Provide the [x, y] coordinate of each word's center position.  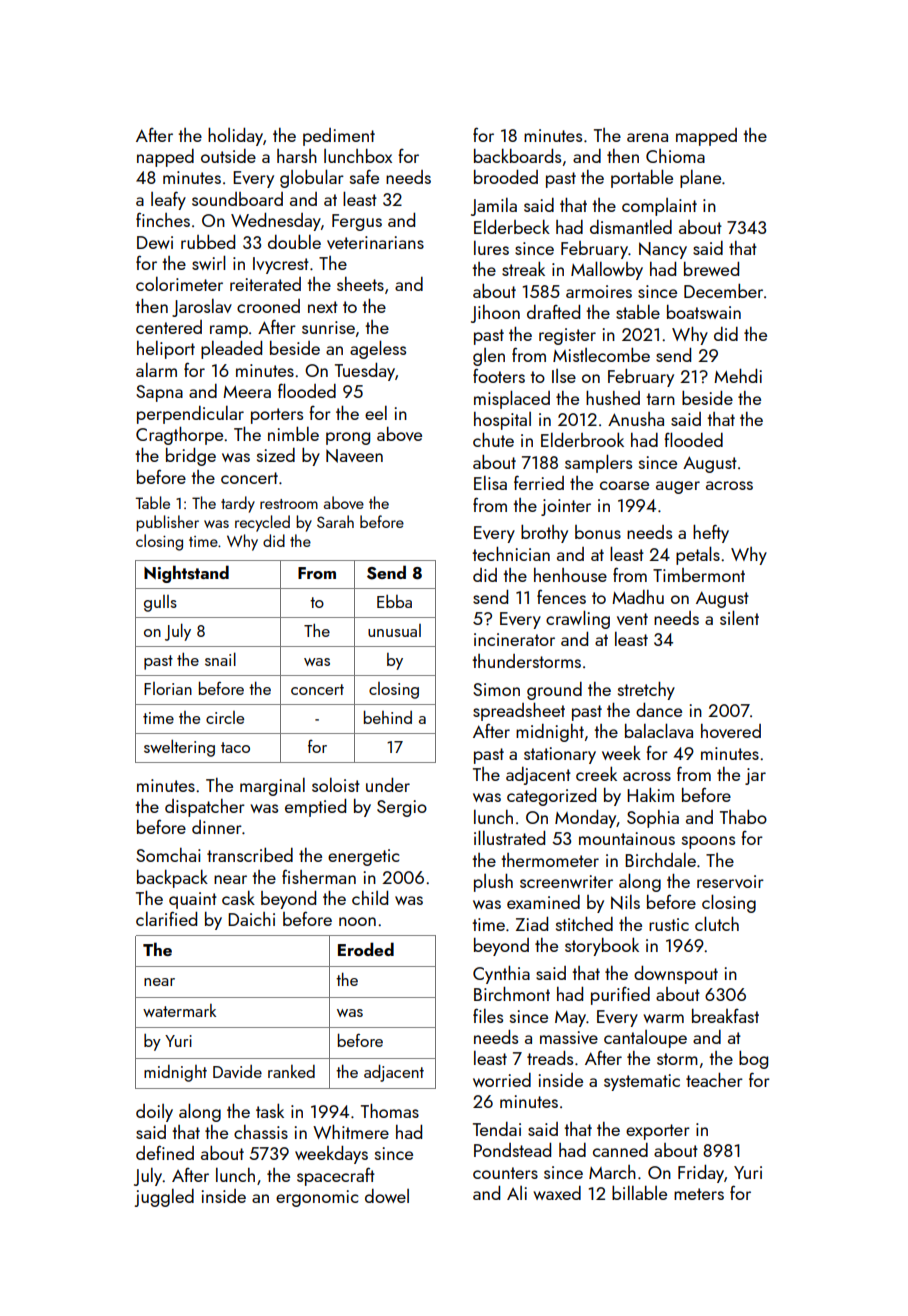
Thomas [390, 1111]
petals [698, 555]
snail [220, 659]
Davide [237, 1071]
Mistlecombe [601, 355]
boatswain [704, 312]
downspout [676, 975]
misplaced [512, 399]
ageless [378, 349]
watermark [179, 1010]
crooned [268, 306]
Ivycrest [281, 265]
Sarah [335, 521]
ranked [291, 1071]
